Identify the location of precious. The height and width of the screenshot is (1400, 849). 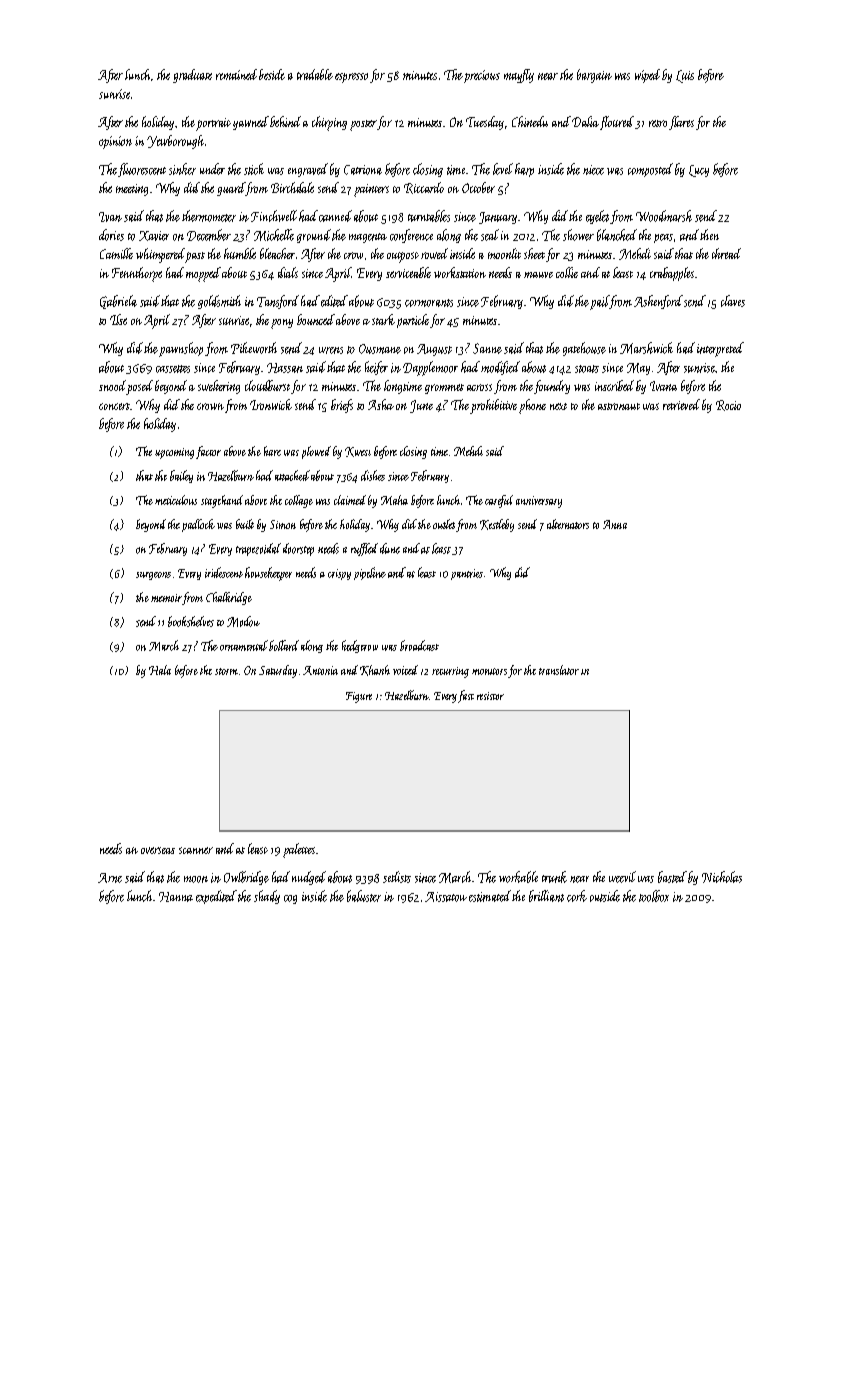
(482, 76).
